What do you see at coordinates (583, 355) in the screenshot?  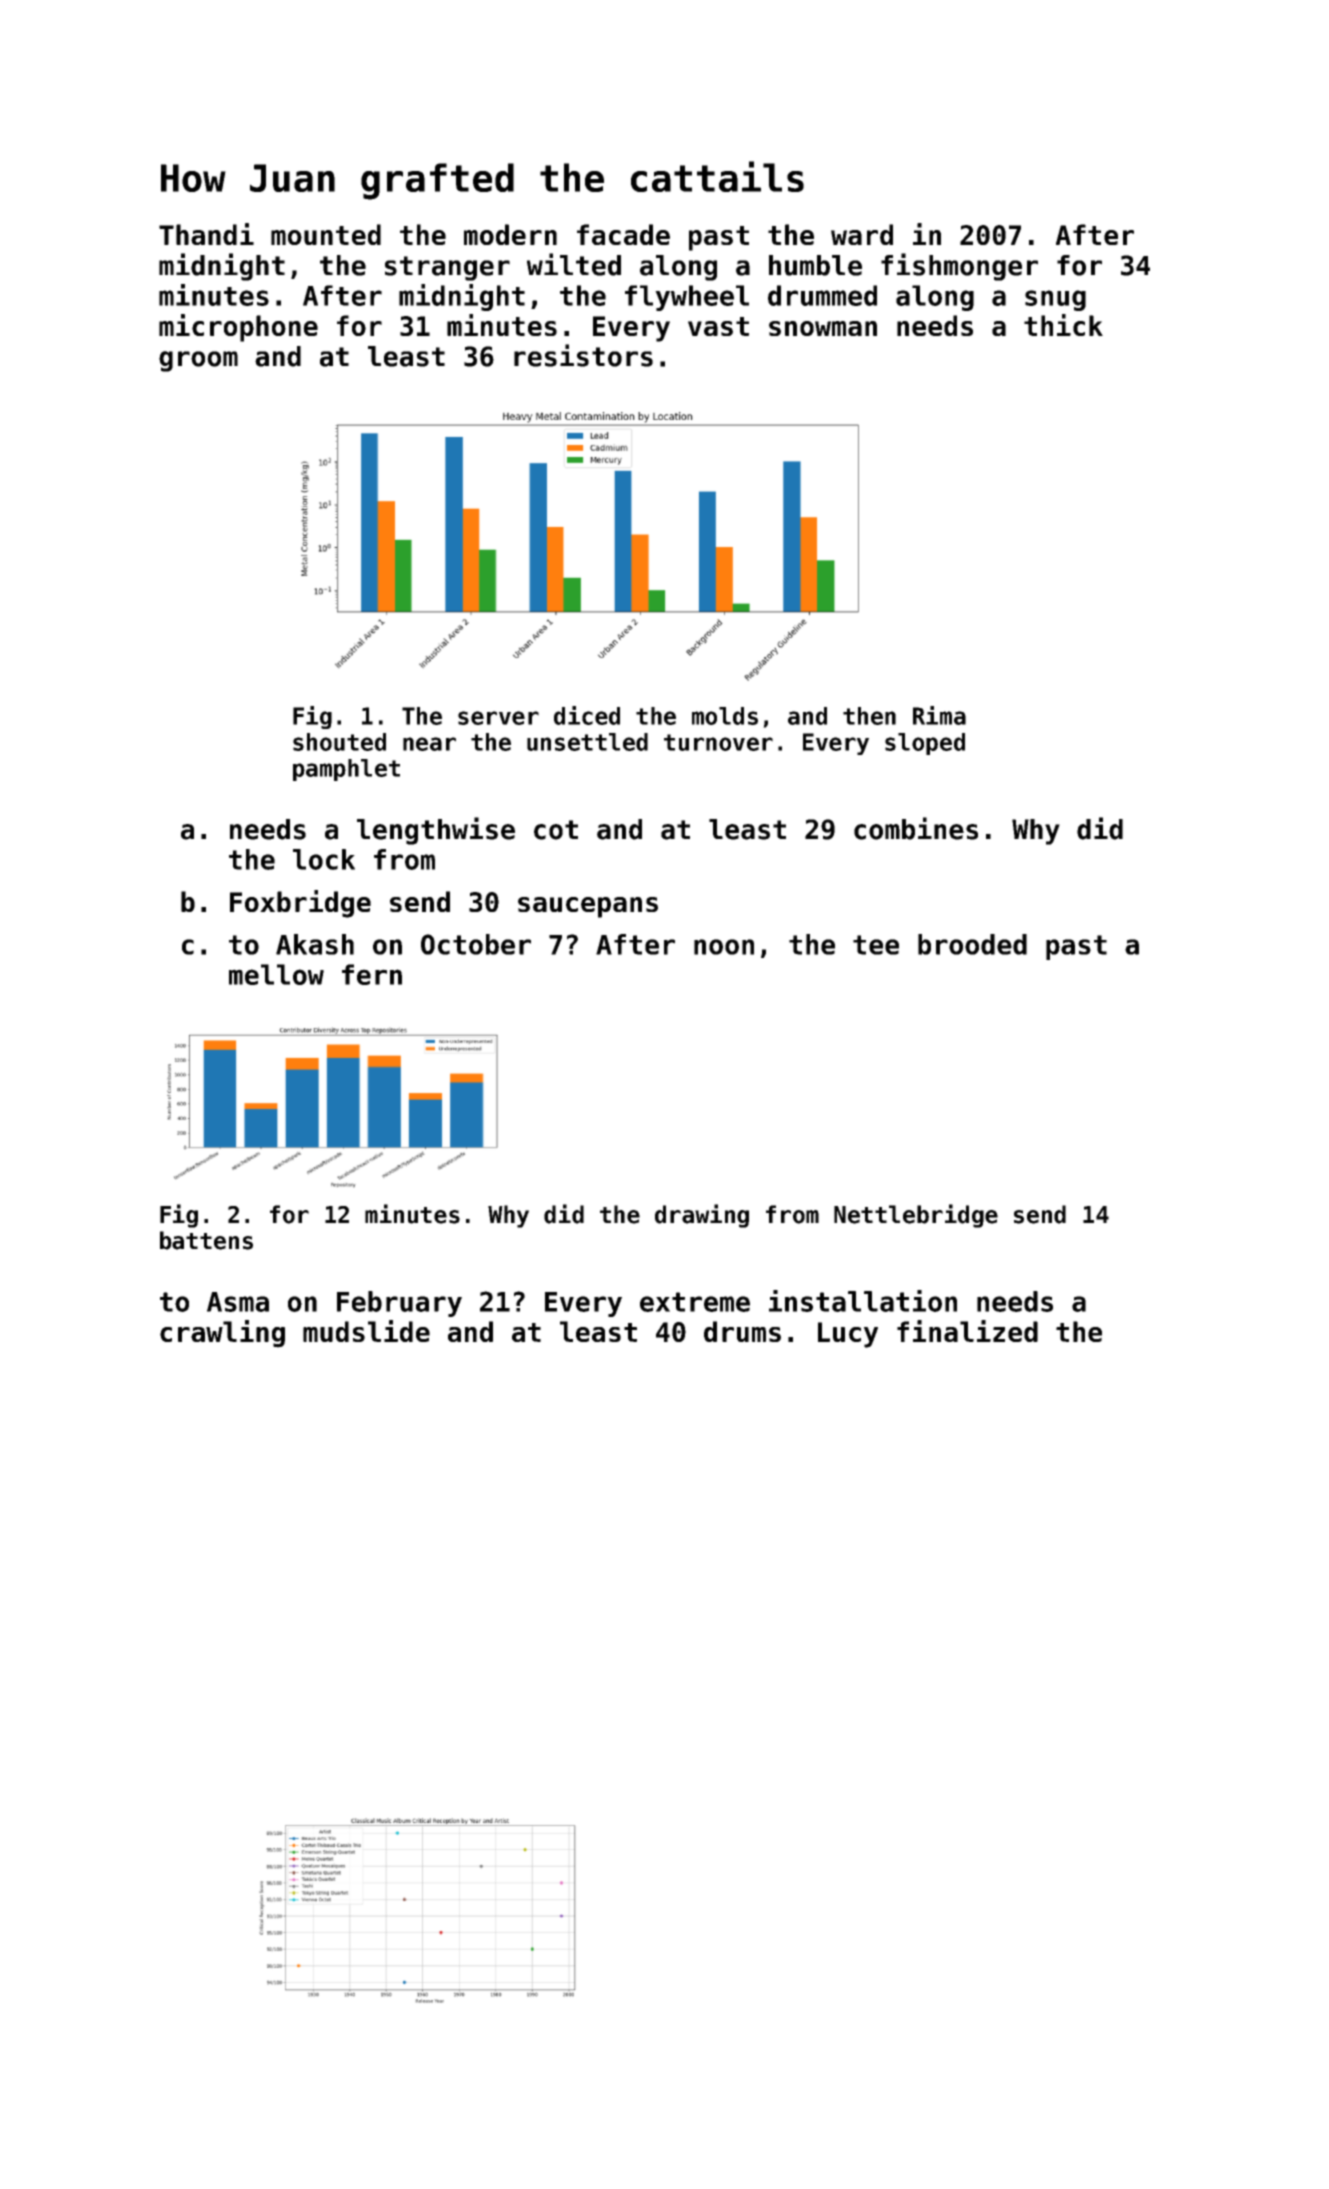 I see `resistors` at bounding box center [583, 355].
